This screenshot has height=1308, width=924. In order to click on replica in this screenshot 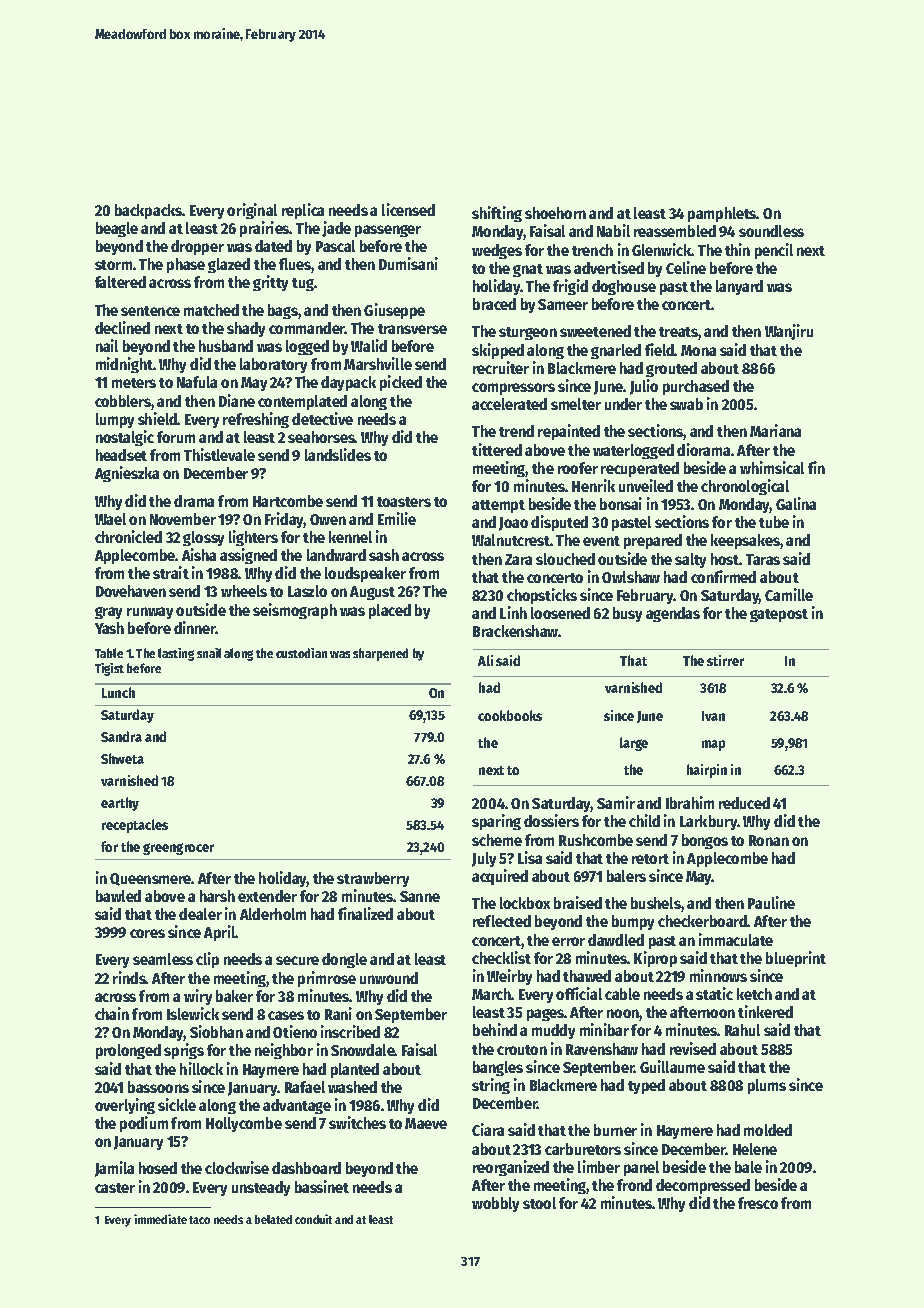, I will do `click(303, 211)`.
